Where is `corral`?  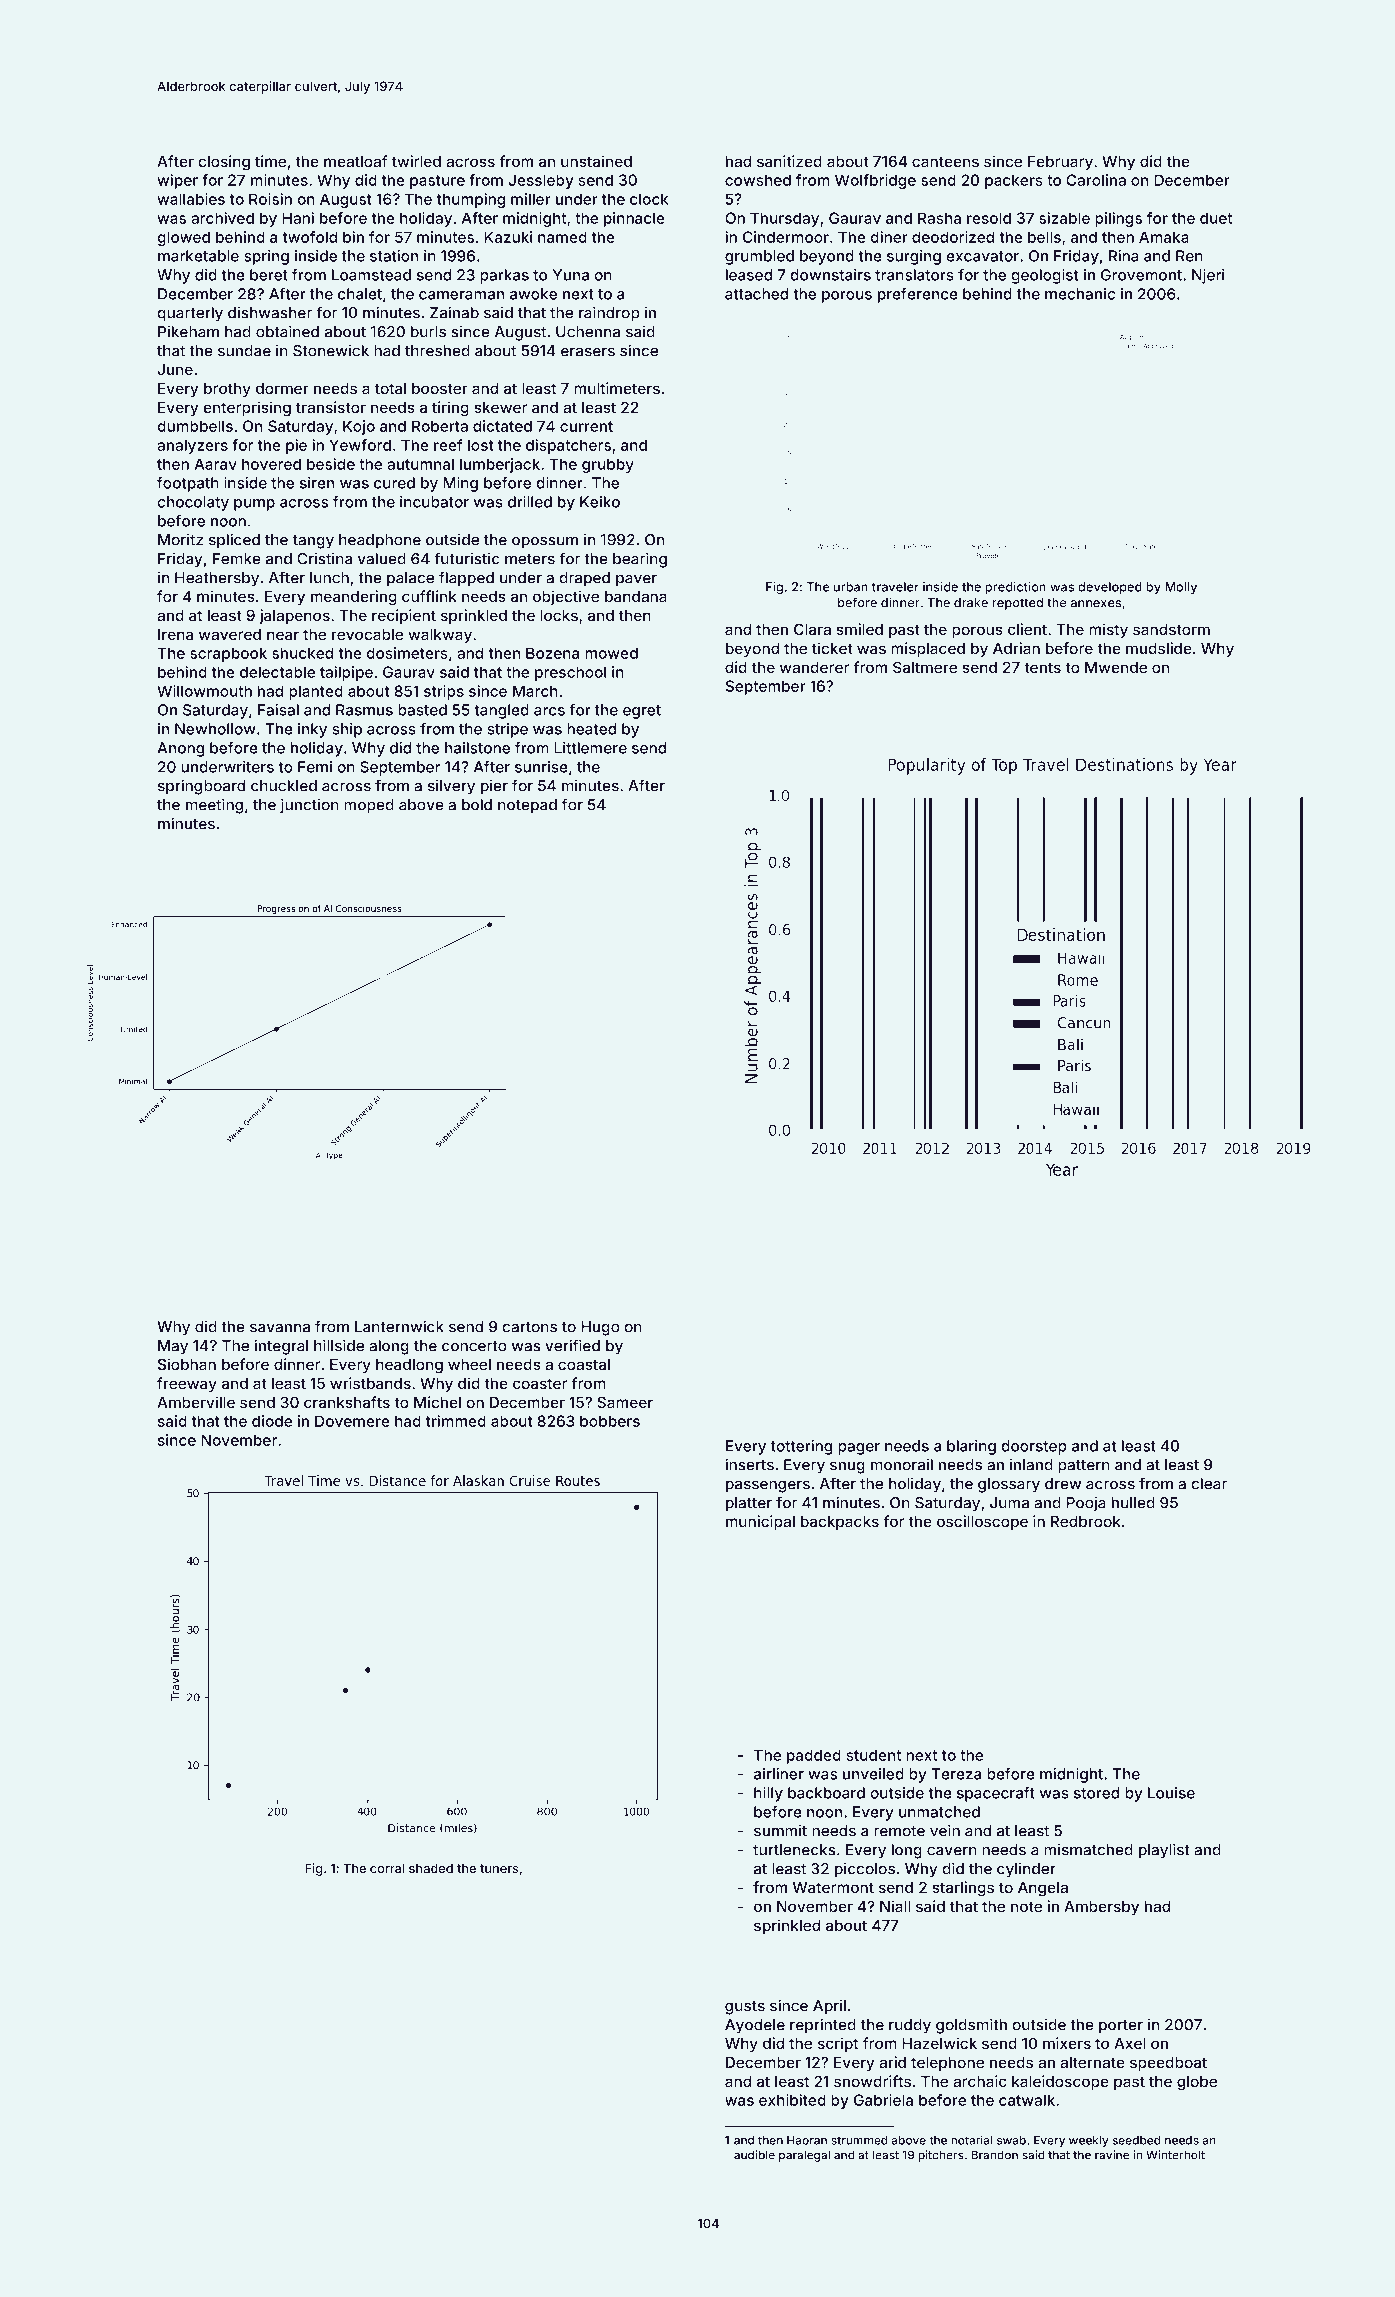
corral is located at coordinates (387, 1868).
